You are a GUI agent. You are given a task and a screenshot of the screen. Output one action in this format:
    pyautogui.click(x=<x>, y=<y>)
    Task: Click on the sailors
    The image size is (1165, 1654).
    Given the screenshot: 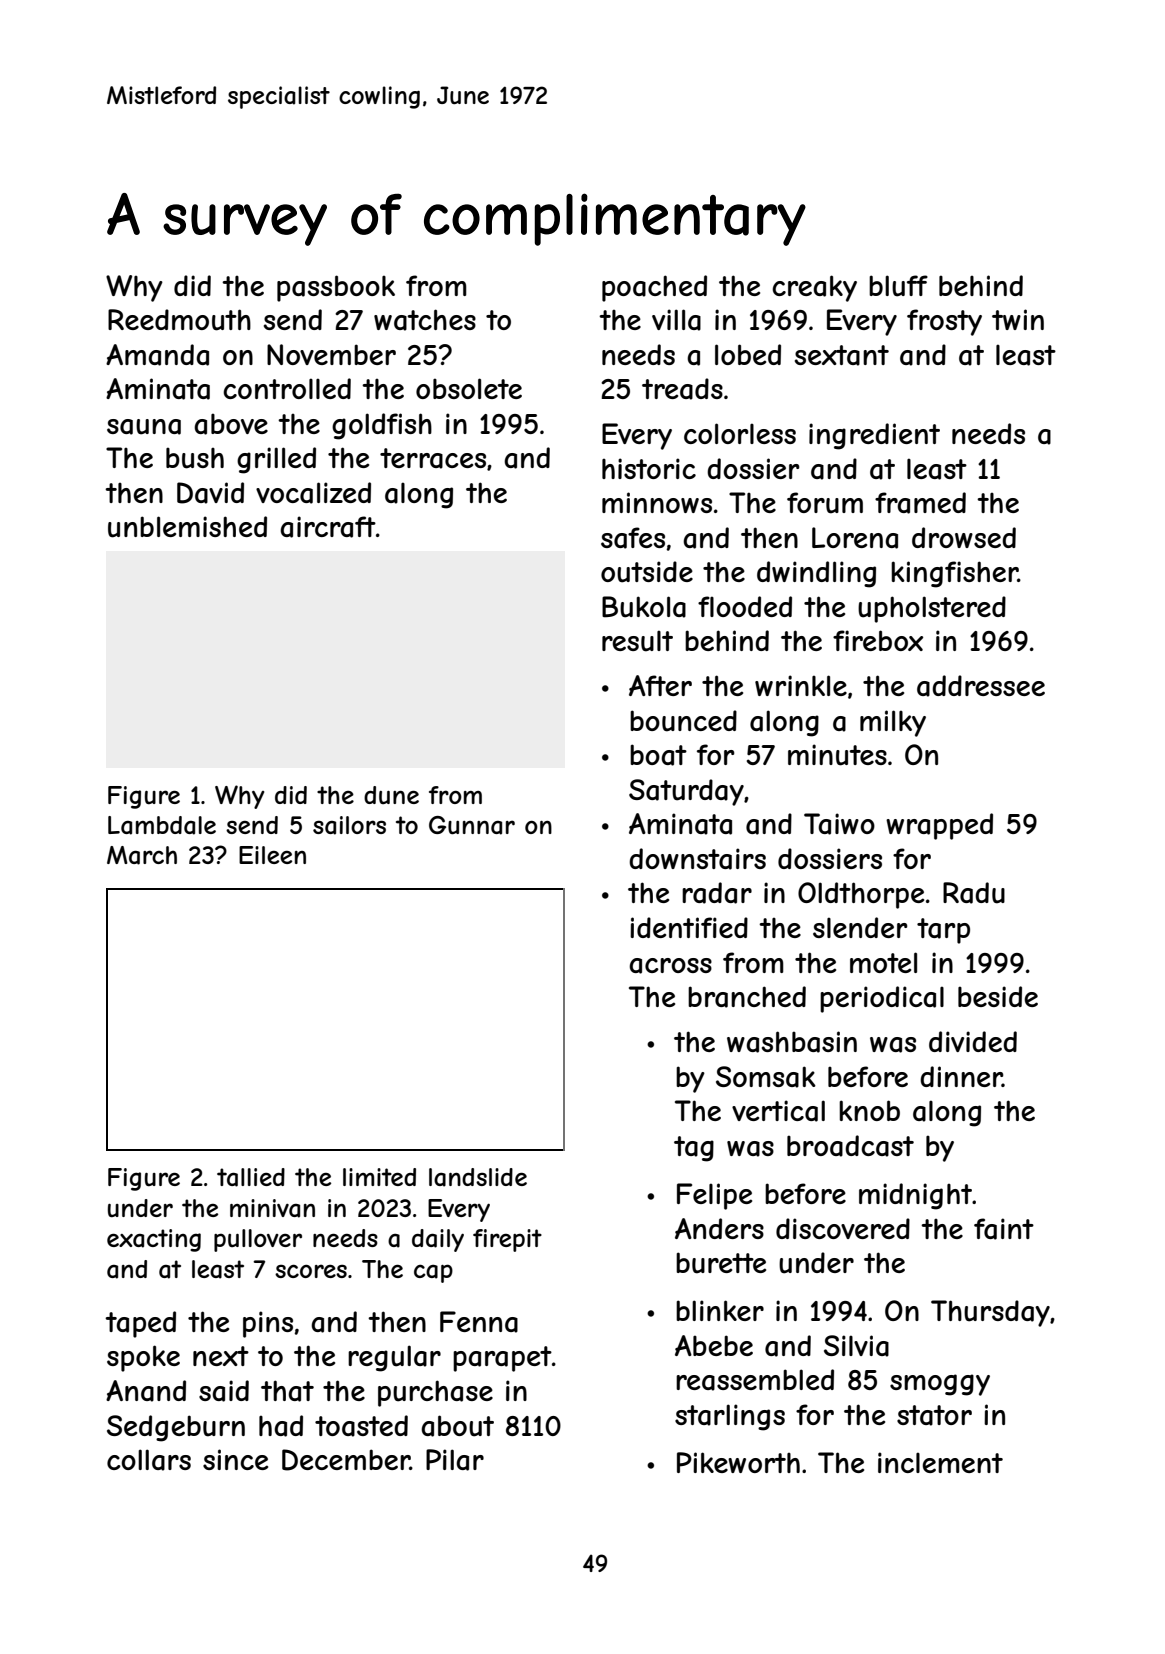 What is the action you would take?
    pyautogui.click(x=349, y=825)
